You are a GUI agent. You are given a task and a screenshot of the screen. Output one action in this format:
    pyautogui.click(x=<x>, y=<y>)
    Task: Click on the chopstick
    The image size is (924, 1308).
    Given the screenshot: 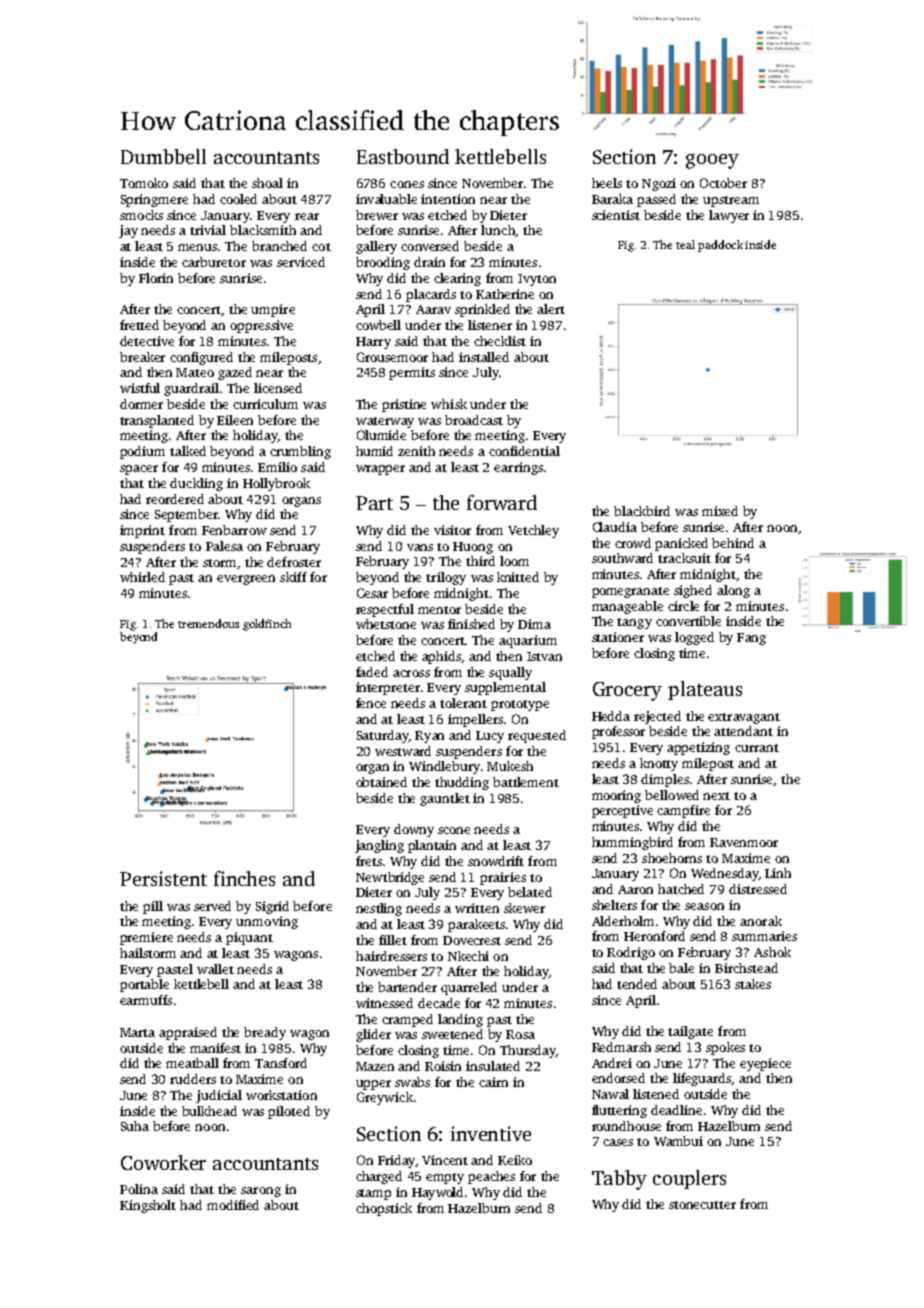 What is the action you would take?
    pyautogui.click(x=384, y=1209)
